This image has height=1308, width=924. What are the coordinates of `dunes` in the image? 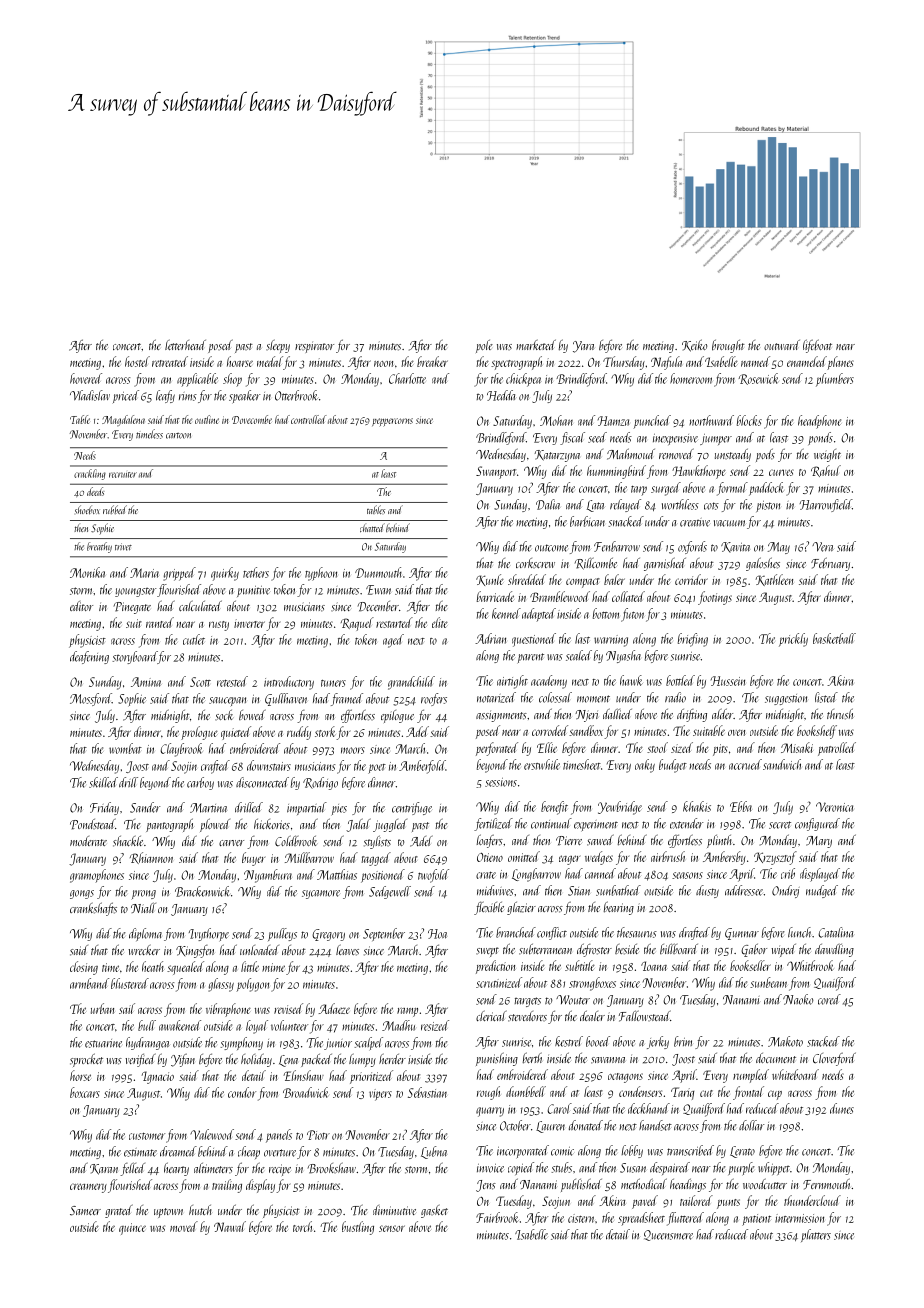 It's located at (842, 1108).
